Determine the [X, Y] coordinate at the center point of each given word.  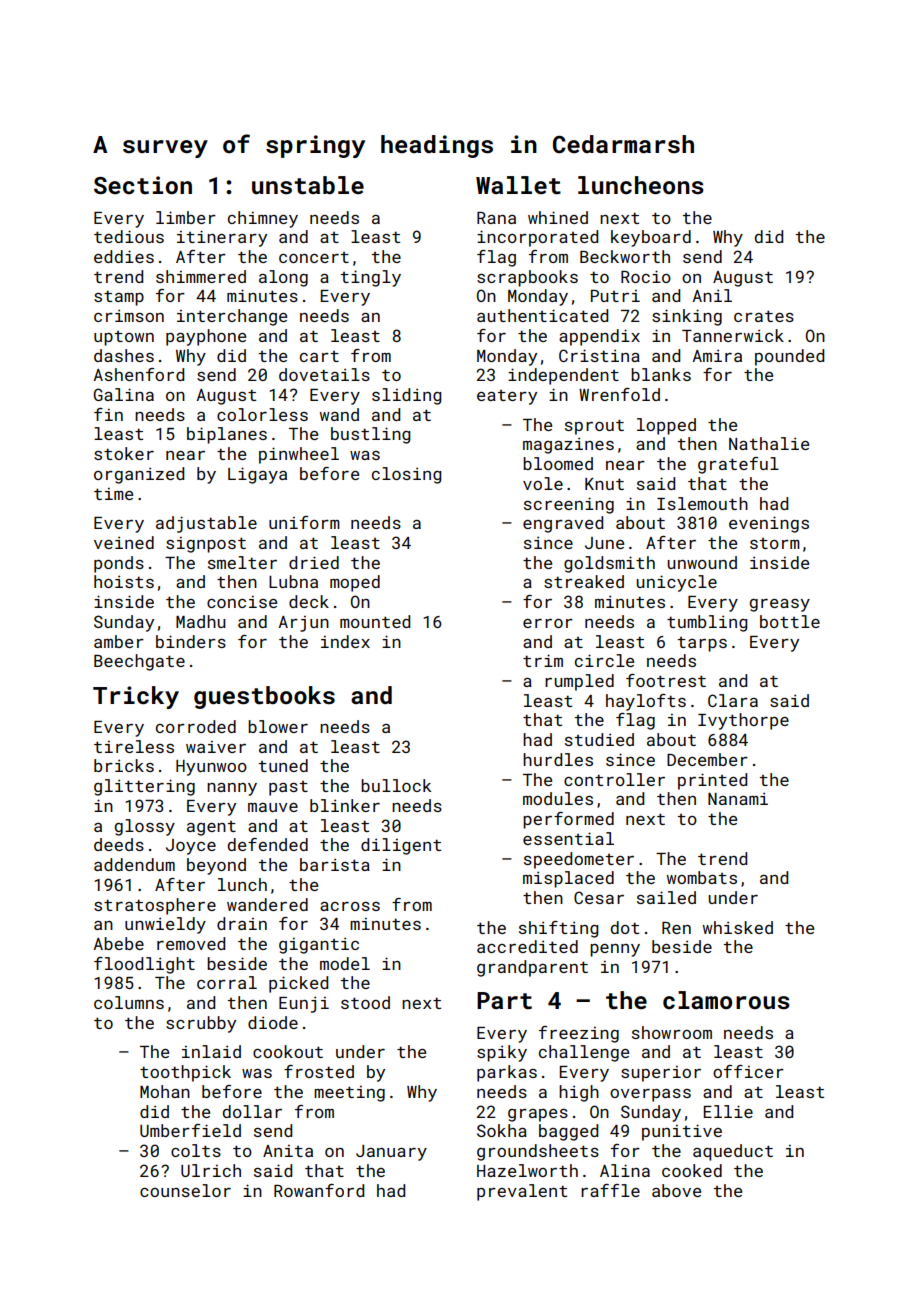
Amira [717, 355]
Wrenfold [619, 394]
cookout [288, 1051]
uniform [304, 522]
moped [355, 583]
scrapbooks [527, 278]
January [391, 1153]
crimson [129, 315]
